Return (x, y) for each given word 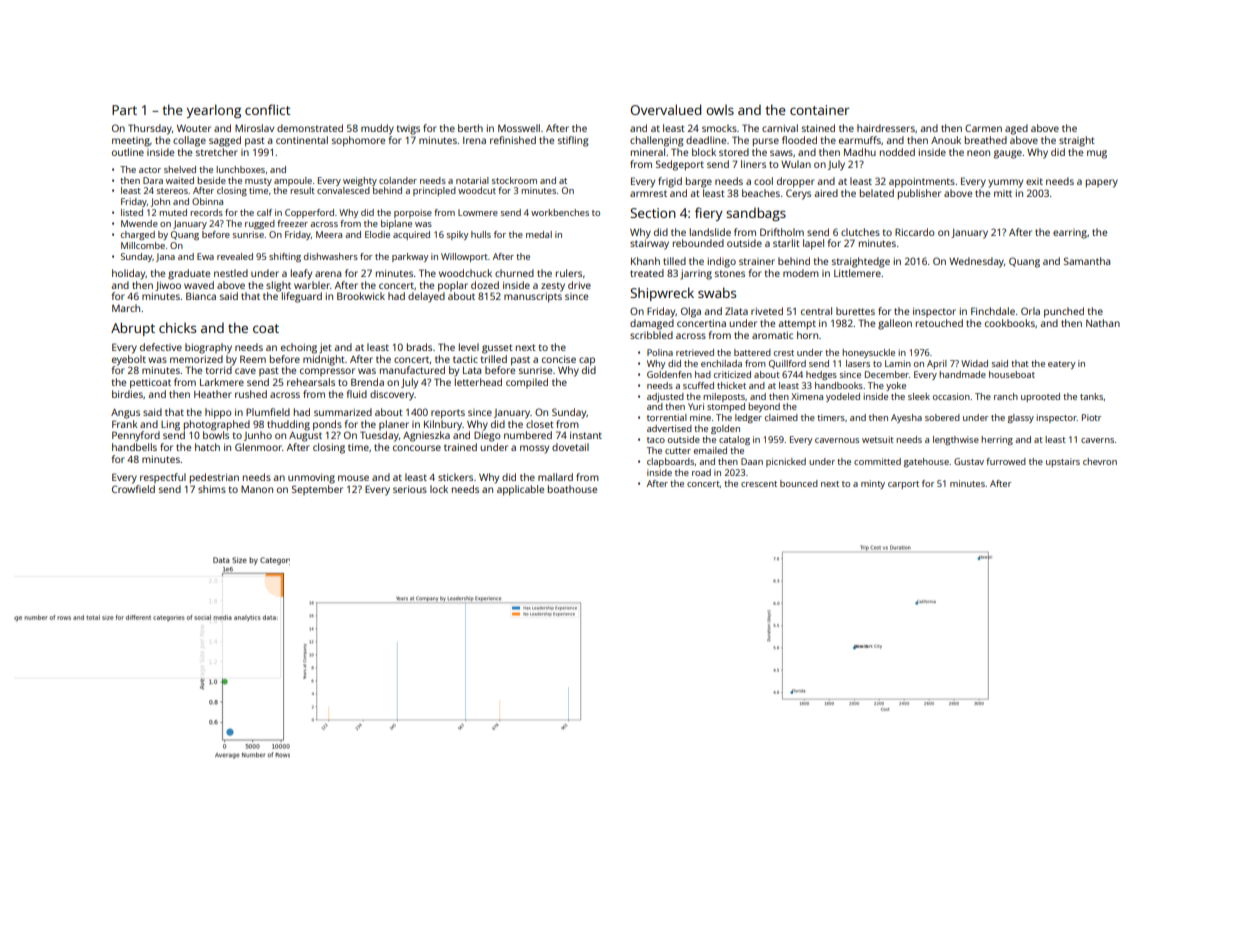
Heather (213, 394)
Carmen (983, 128)
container (819, 110)
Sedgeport (680, 165)
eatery (1061, 365)
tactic (465, 359)
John (160, 202)
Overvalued (666, 109)
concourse (417, 448)
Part (124, 110)
